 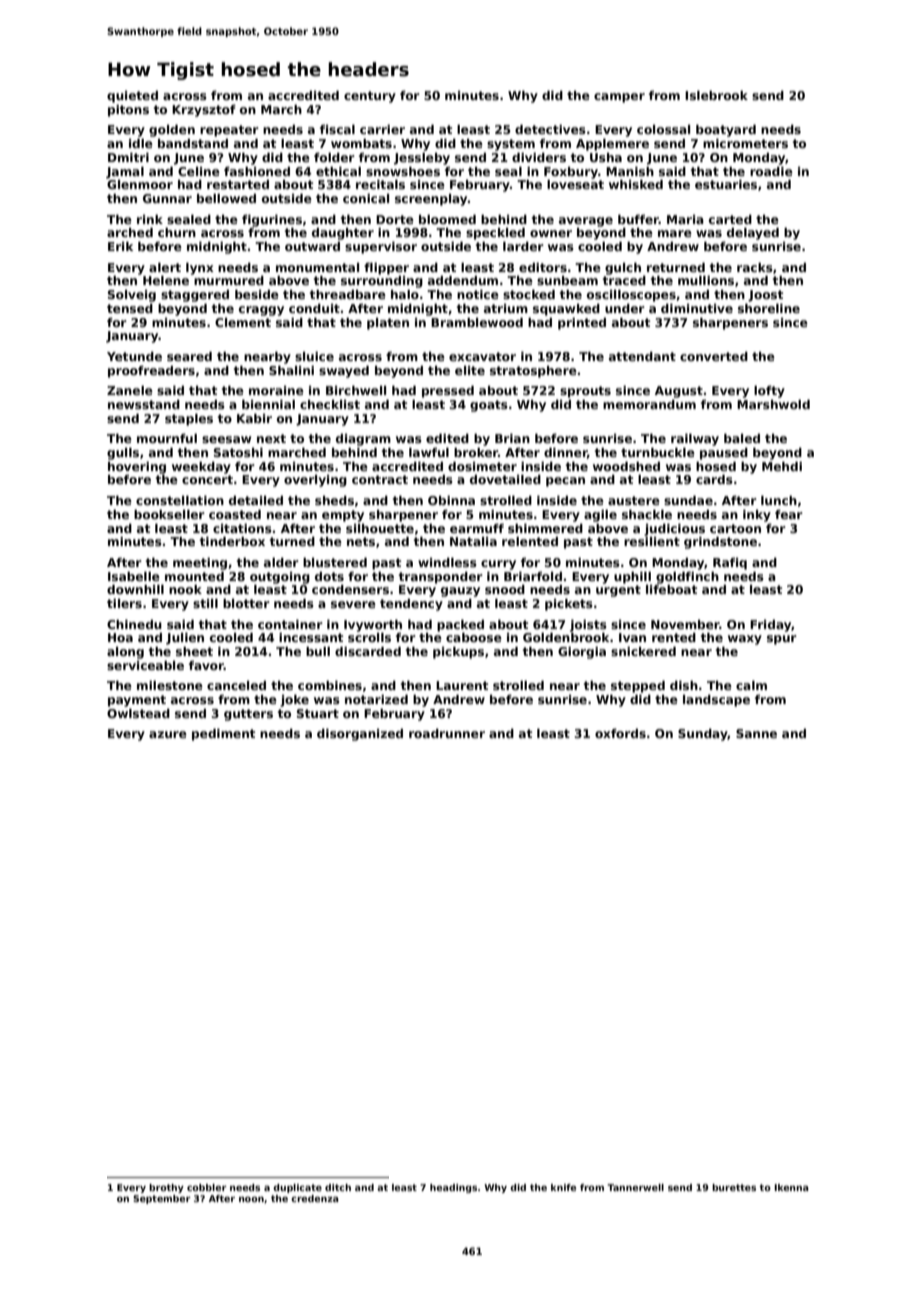 I want to click on Sunday, so click(x=703, y=735).
